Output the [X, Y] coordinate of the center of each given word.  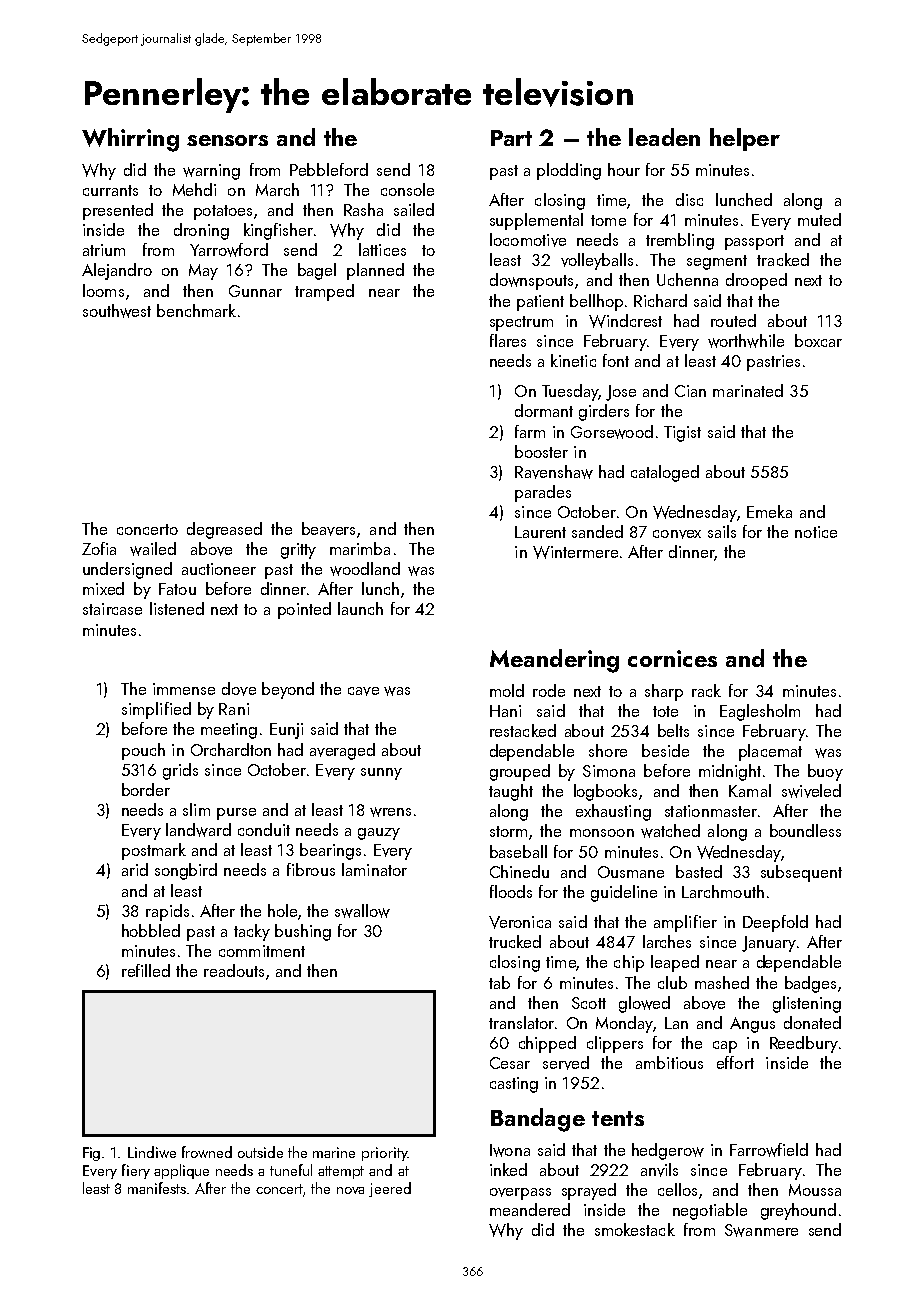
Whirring [130, 140]
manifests [157, 1188]
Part [511, 138]
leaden [664, 137]
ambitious [669, 1062]
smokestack [635, 1229]
